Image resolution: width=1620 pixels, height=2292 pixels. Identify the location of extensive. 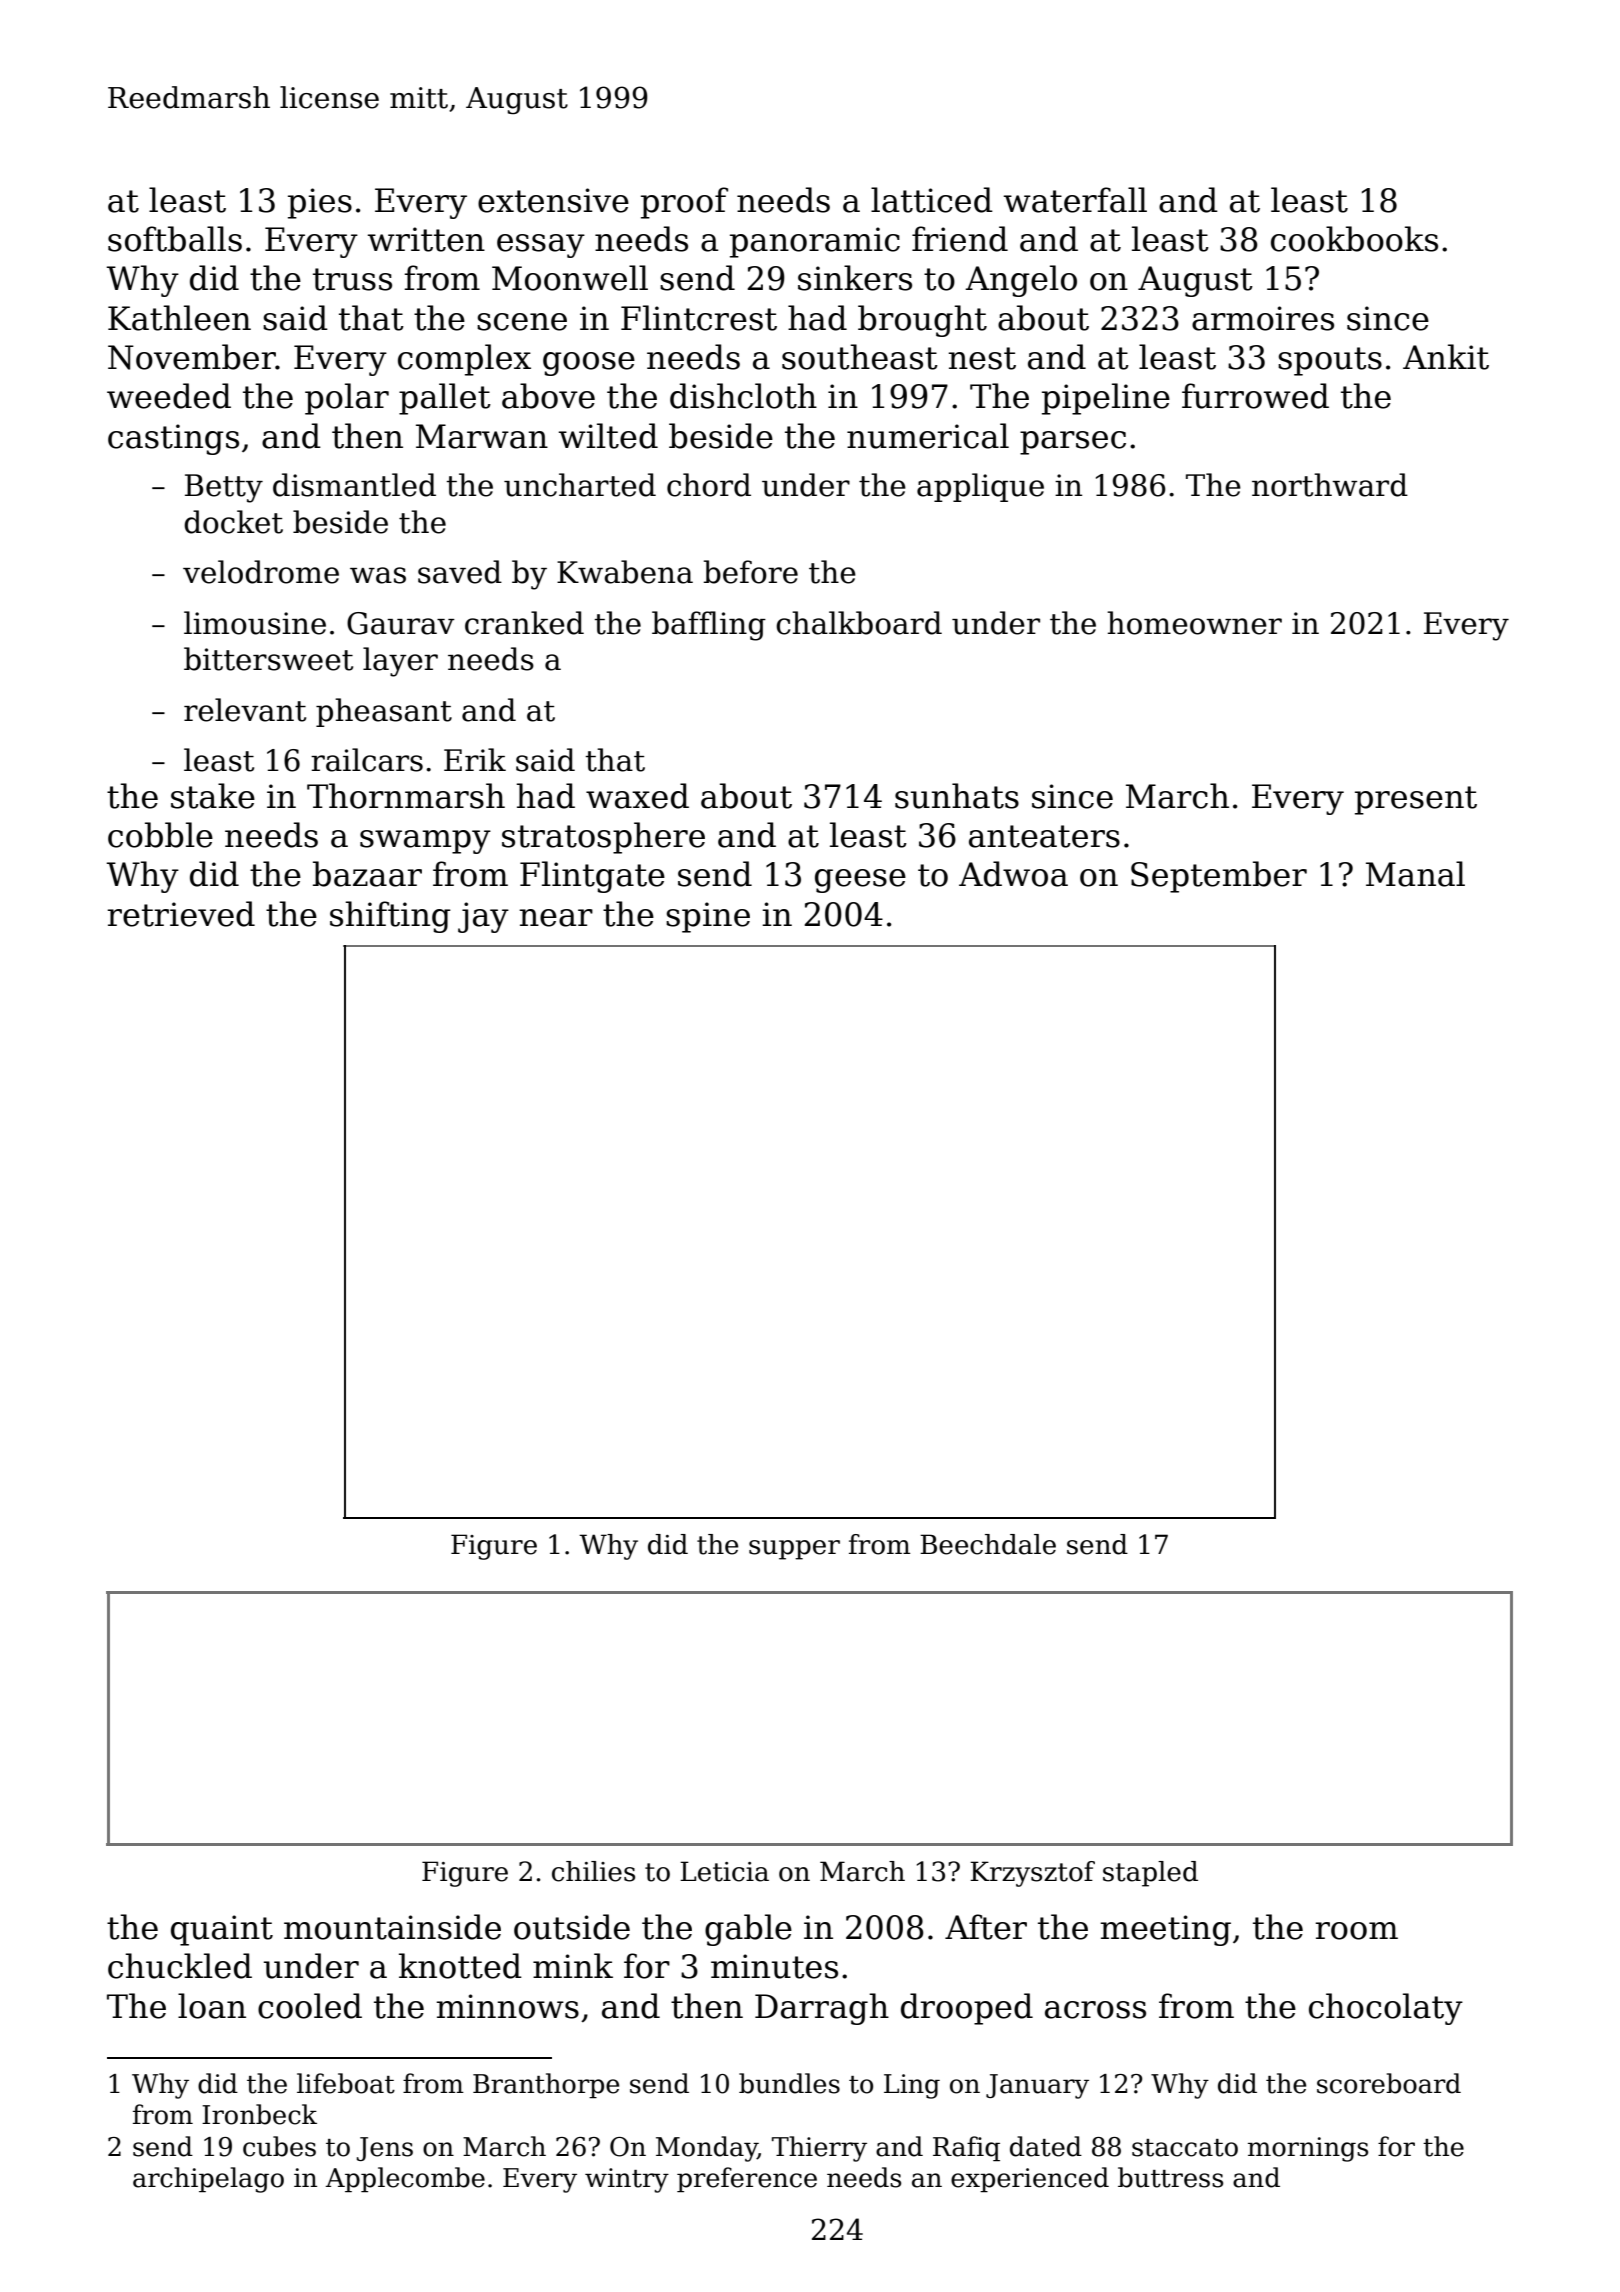
(553, 200).
